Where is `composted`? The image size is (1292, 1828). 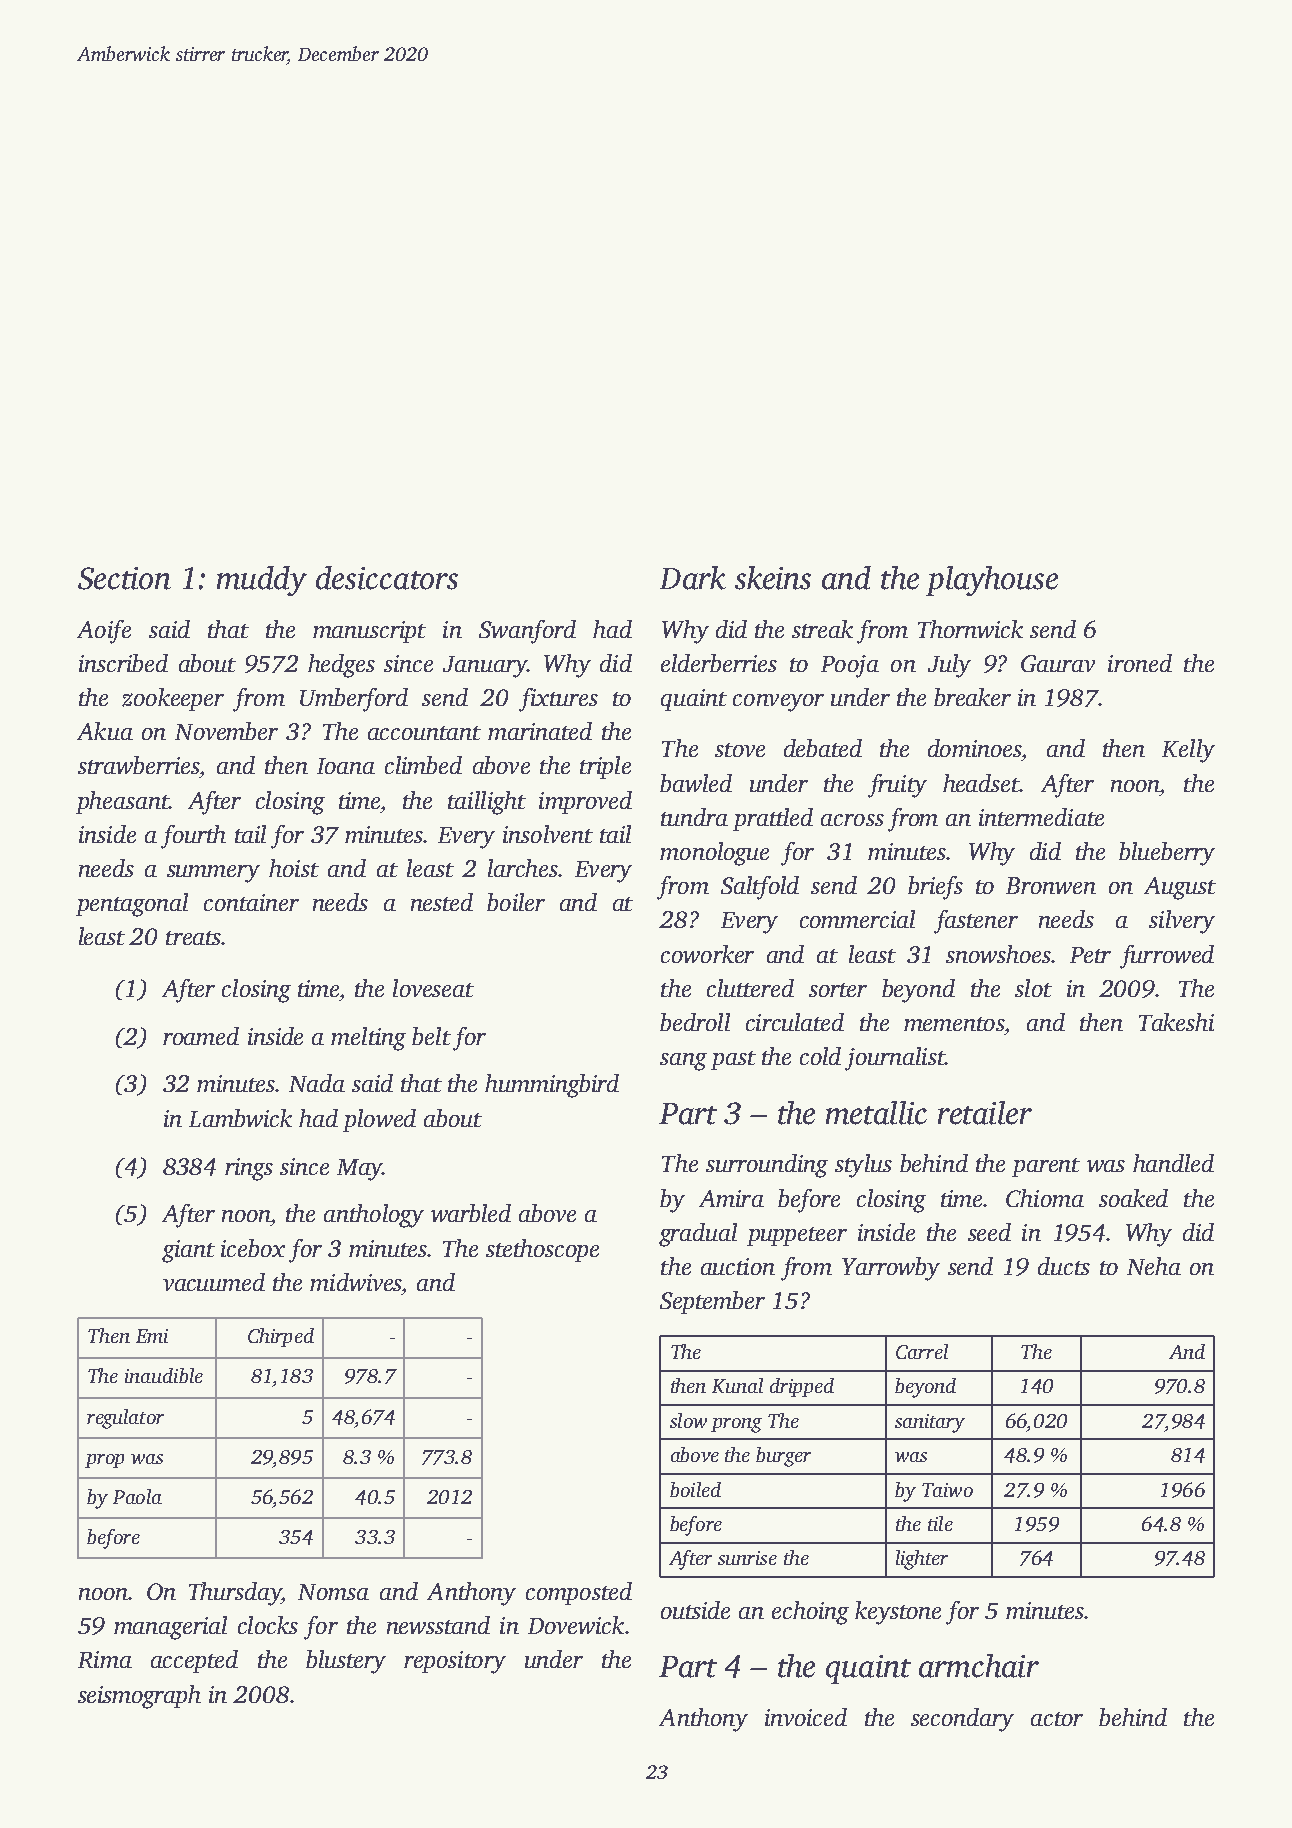 composted is located at coordinates (579, 1593).
